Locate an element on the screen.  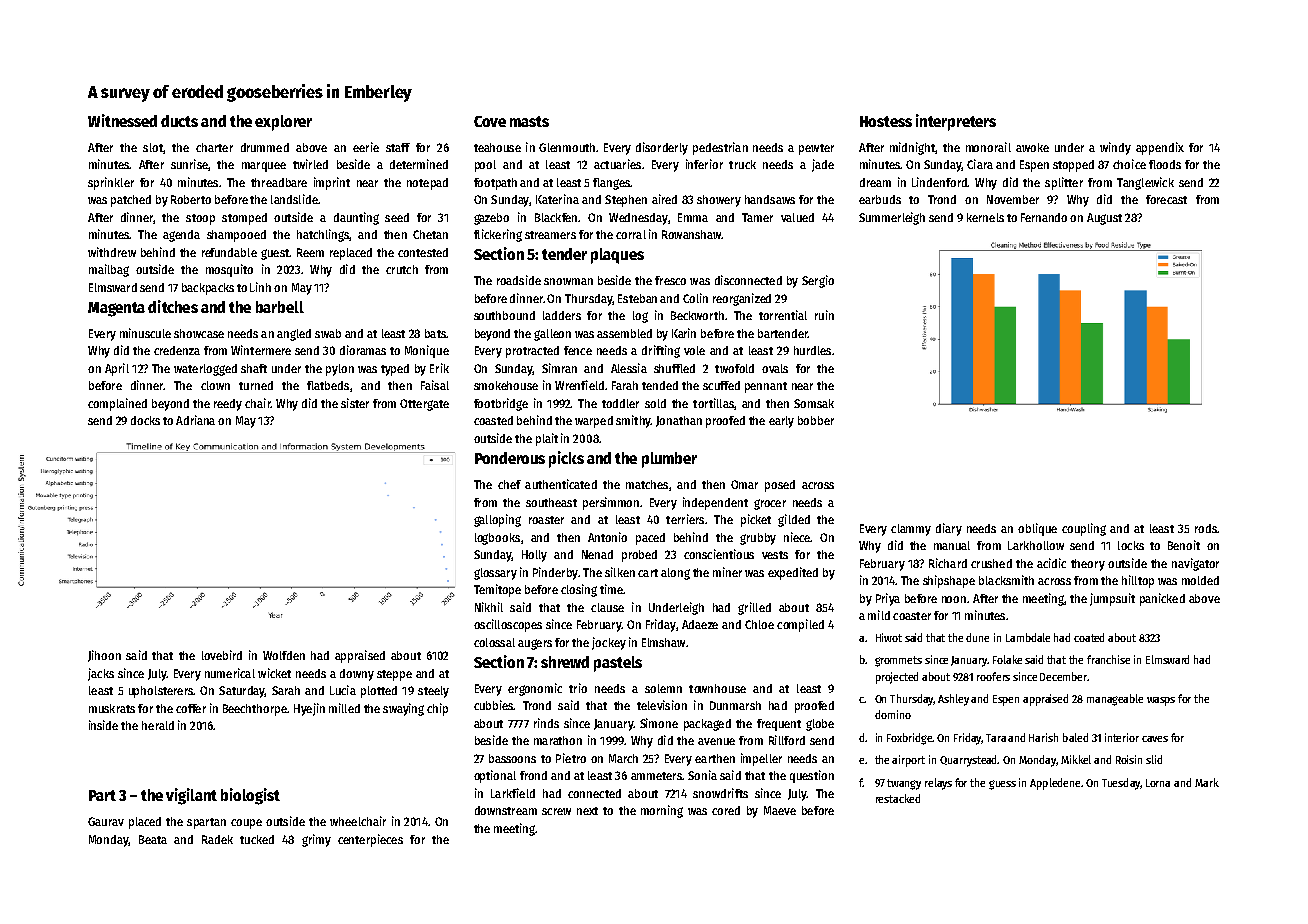
wasps is located at coordinates (1161, 701).
